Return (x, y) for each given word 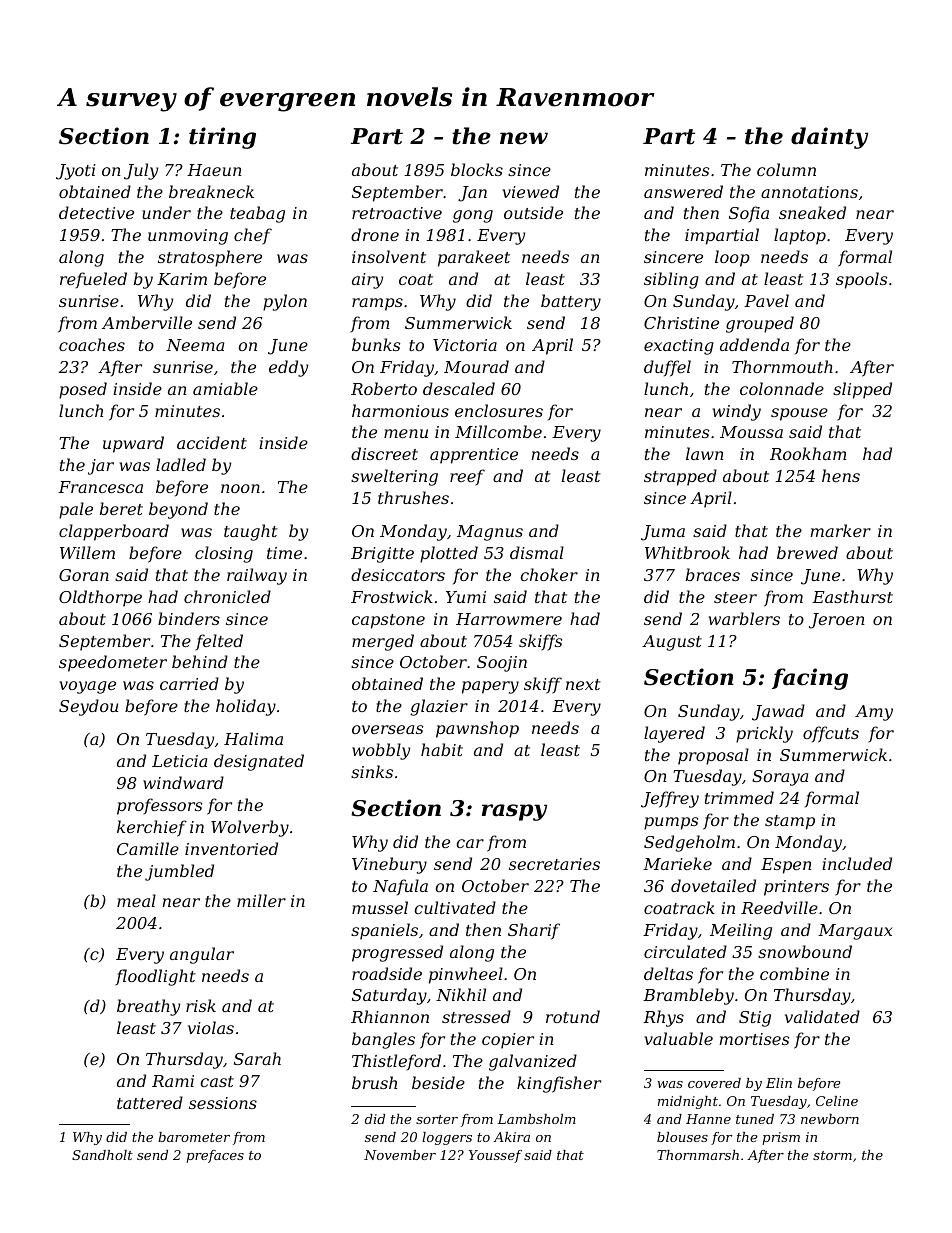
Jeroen (837, 621)
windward (183, 782)
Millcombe (498, 431)
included (857, 863)
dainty (829, 138)
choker (549, 574)
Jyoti (76, 172)
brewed (807, 552)
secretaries (554, 864)
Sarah (257, 1058)
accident (212, 442)
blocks (477, 169)
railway (257, 576)
